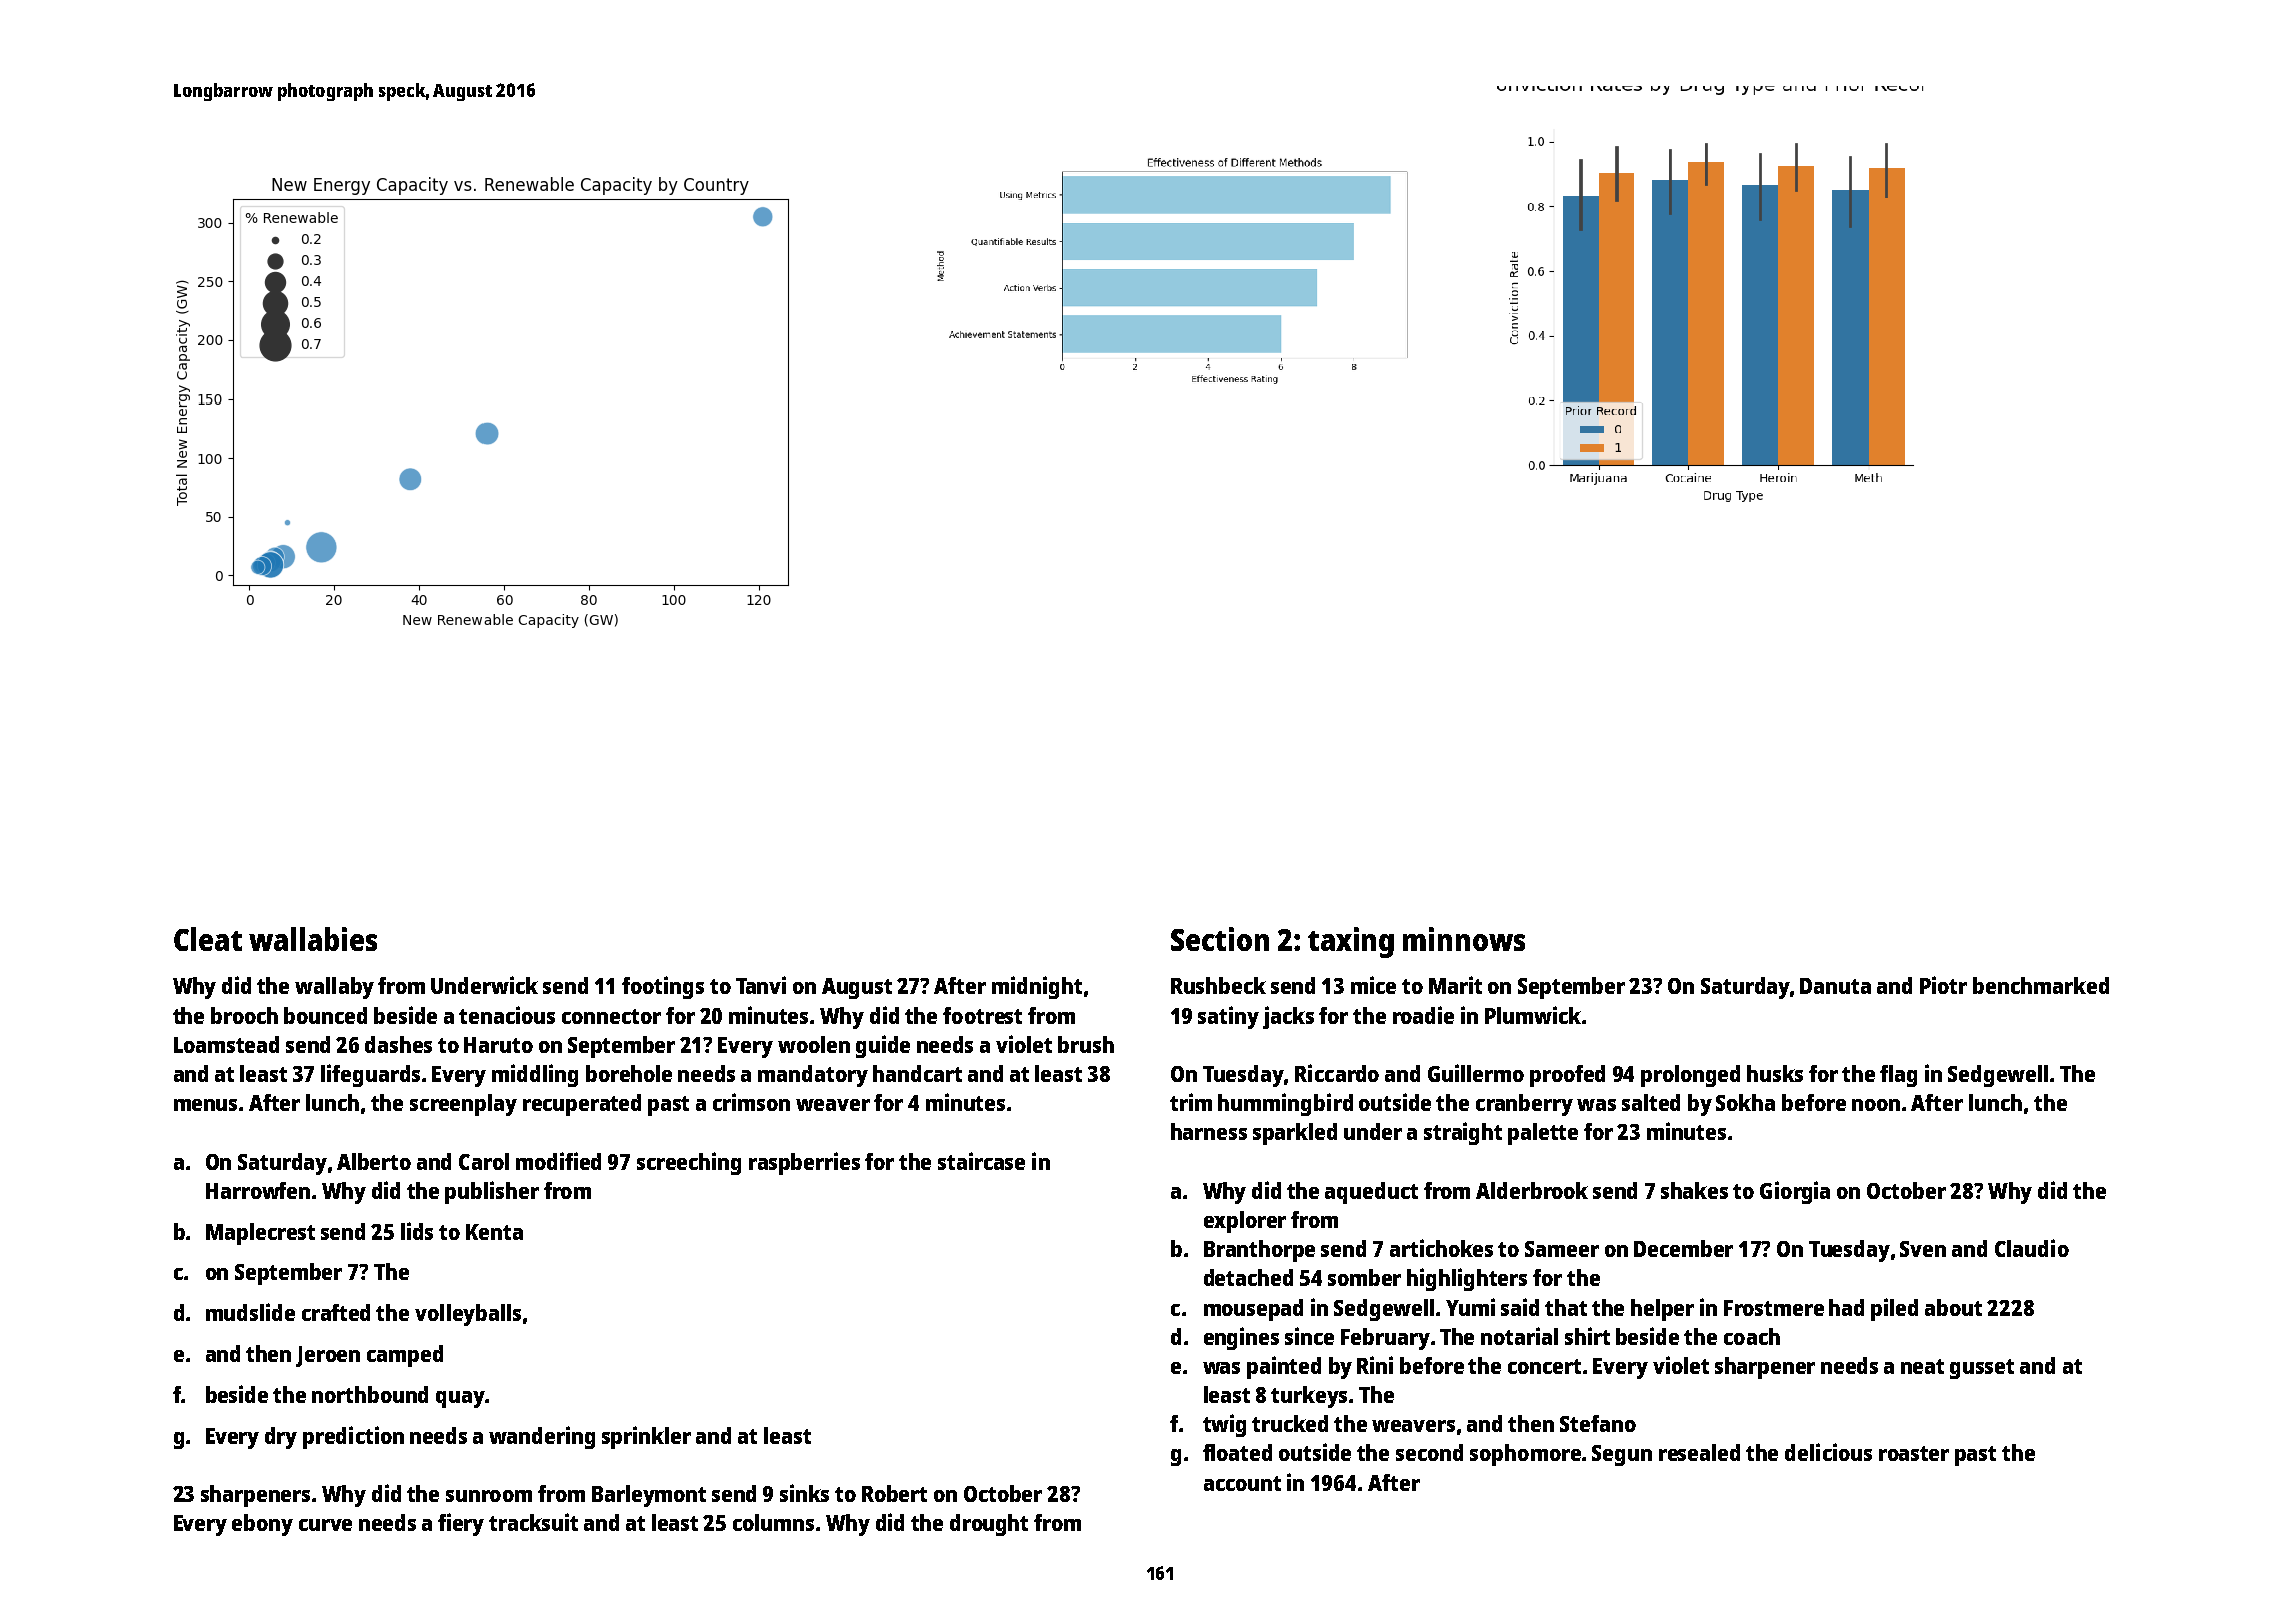 This page has height=1620, width=2292. What do you see at coordinates (1464, 939) in the page?
I see `minnows` at bounding box center [1464, 939].
